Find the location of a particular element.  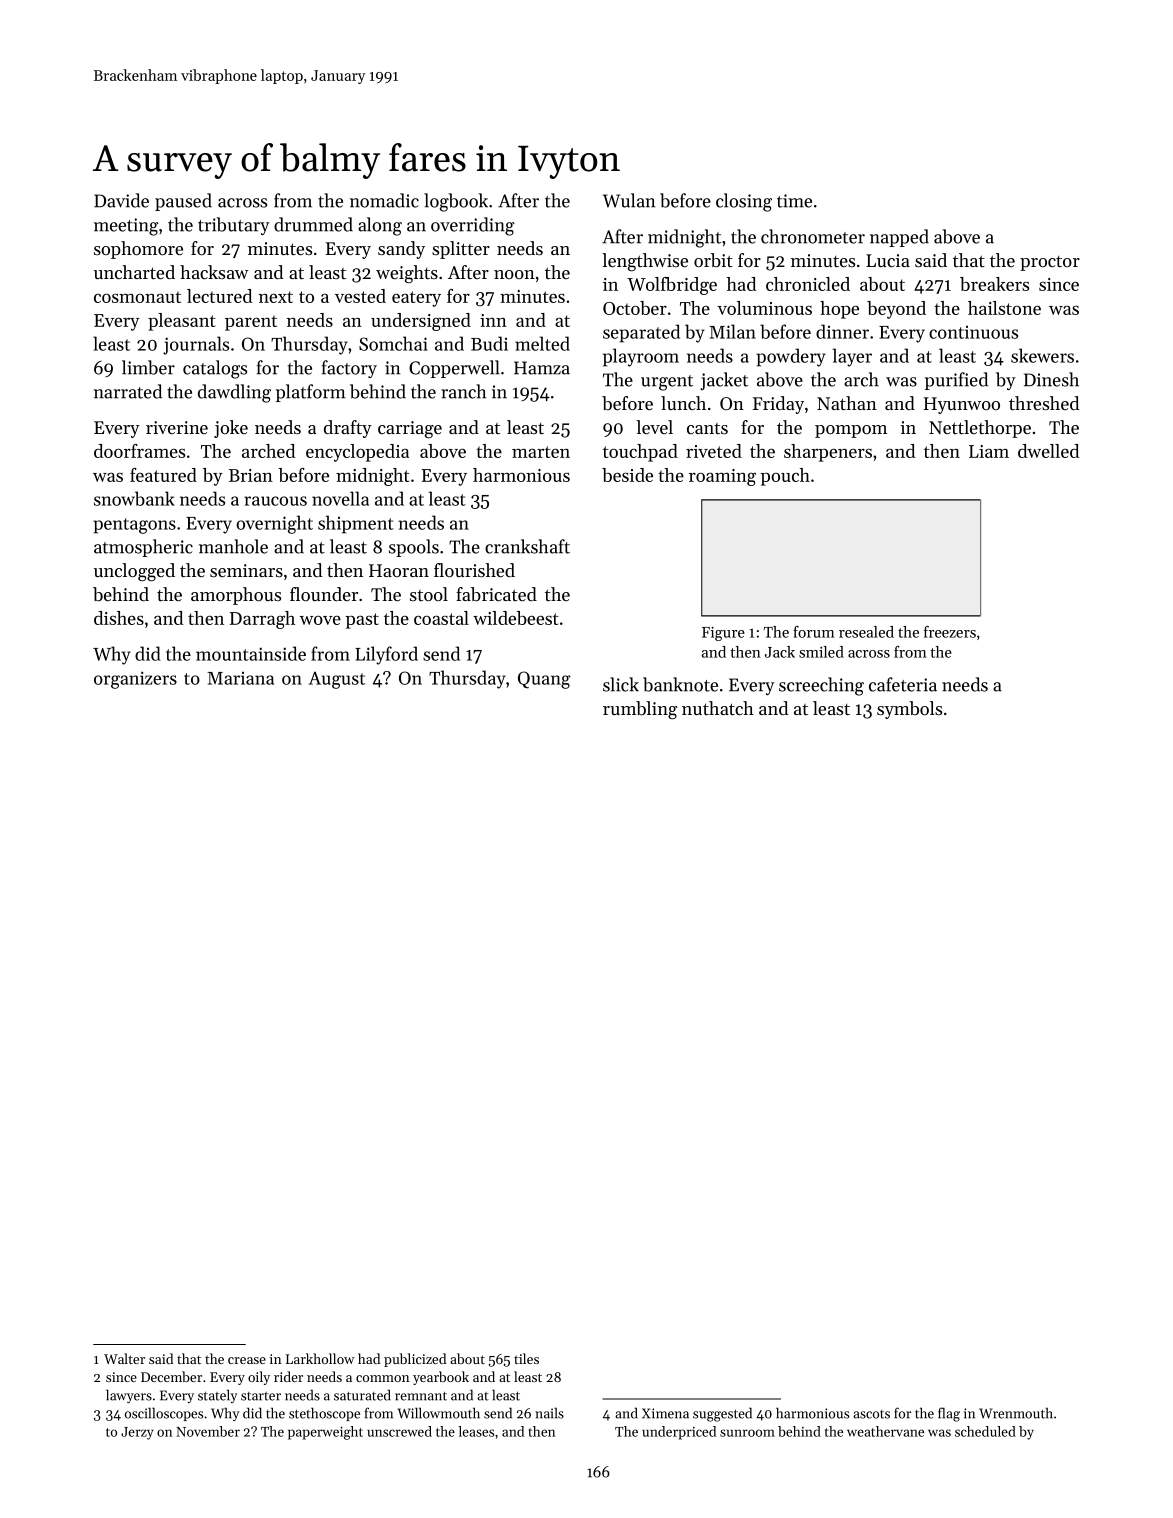

Walter is located at coordinates (124, 1358).
